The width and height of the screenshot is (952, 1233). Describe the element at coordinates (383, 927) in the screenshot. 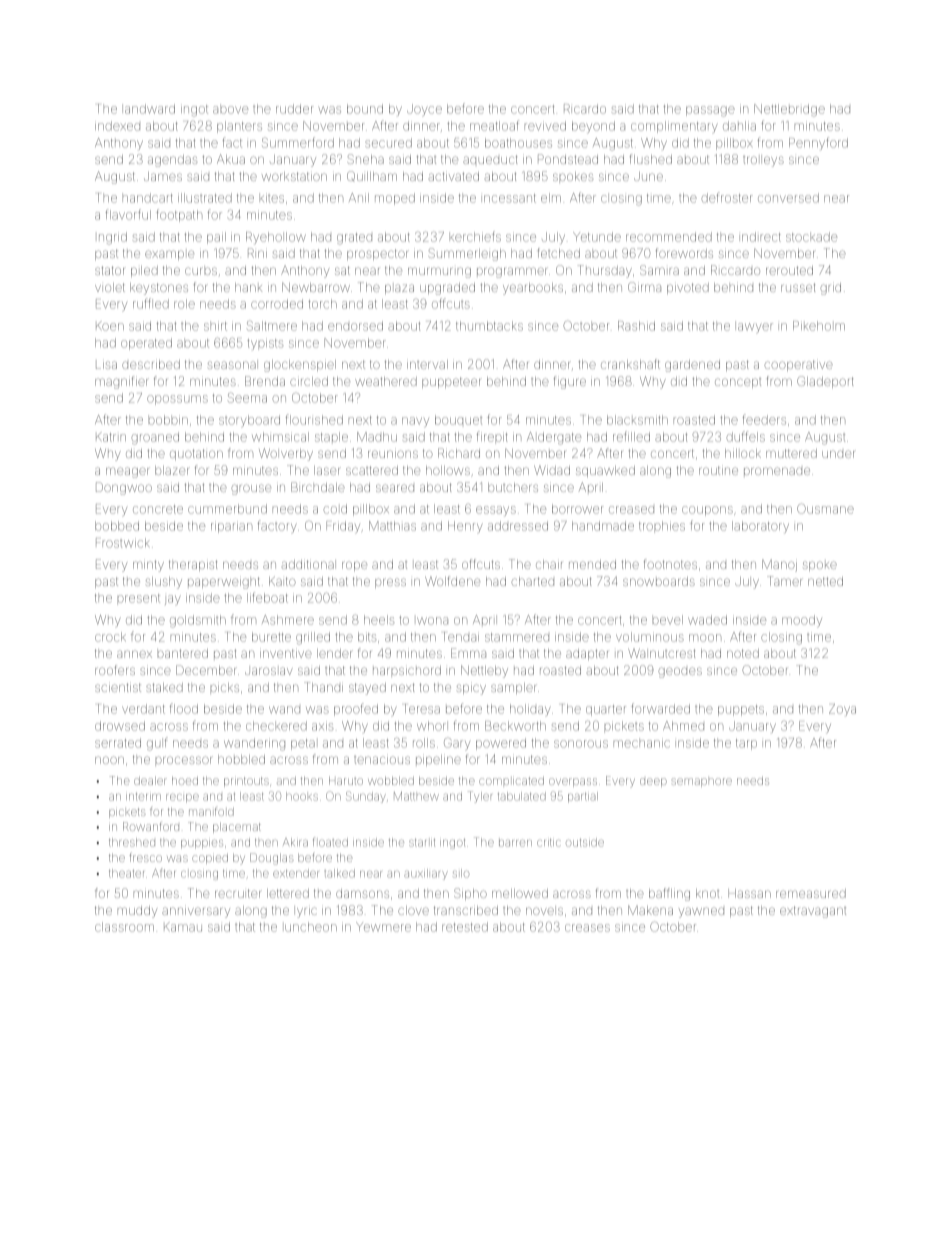

I see `Yewmere` at that location.
